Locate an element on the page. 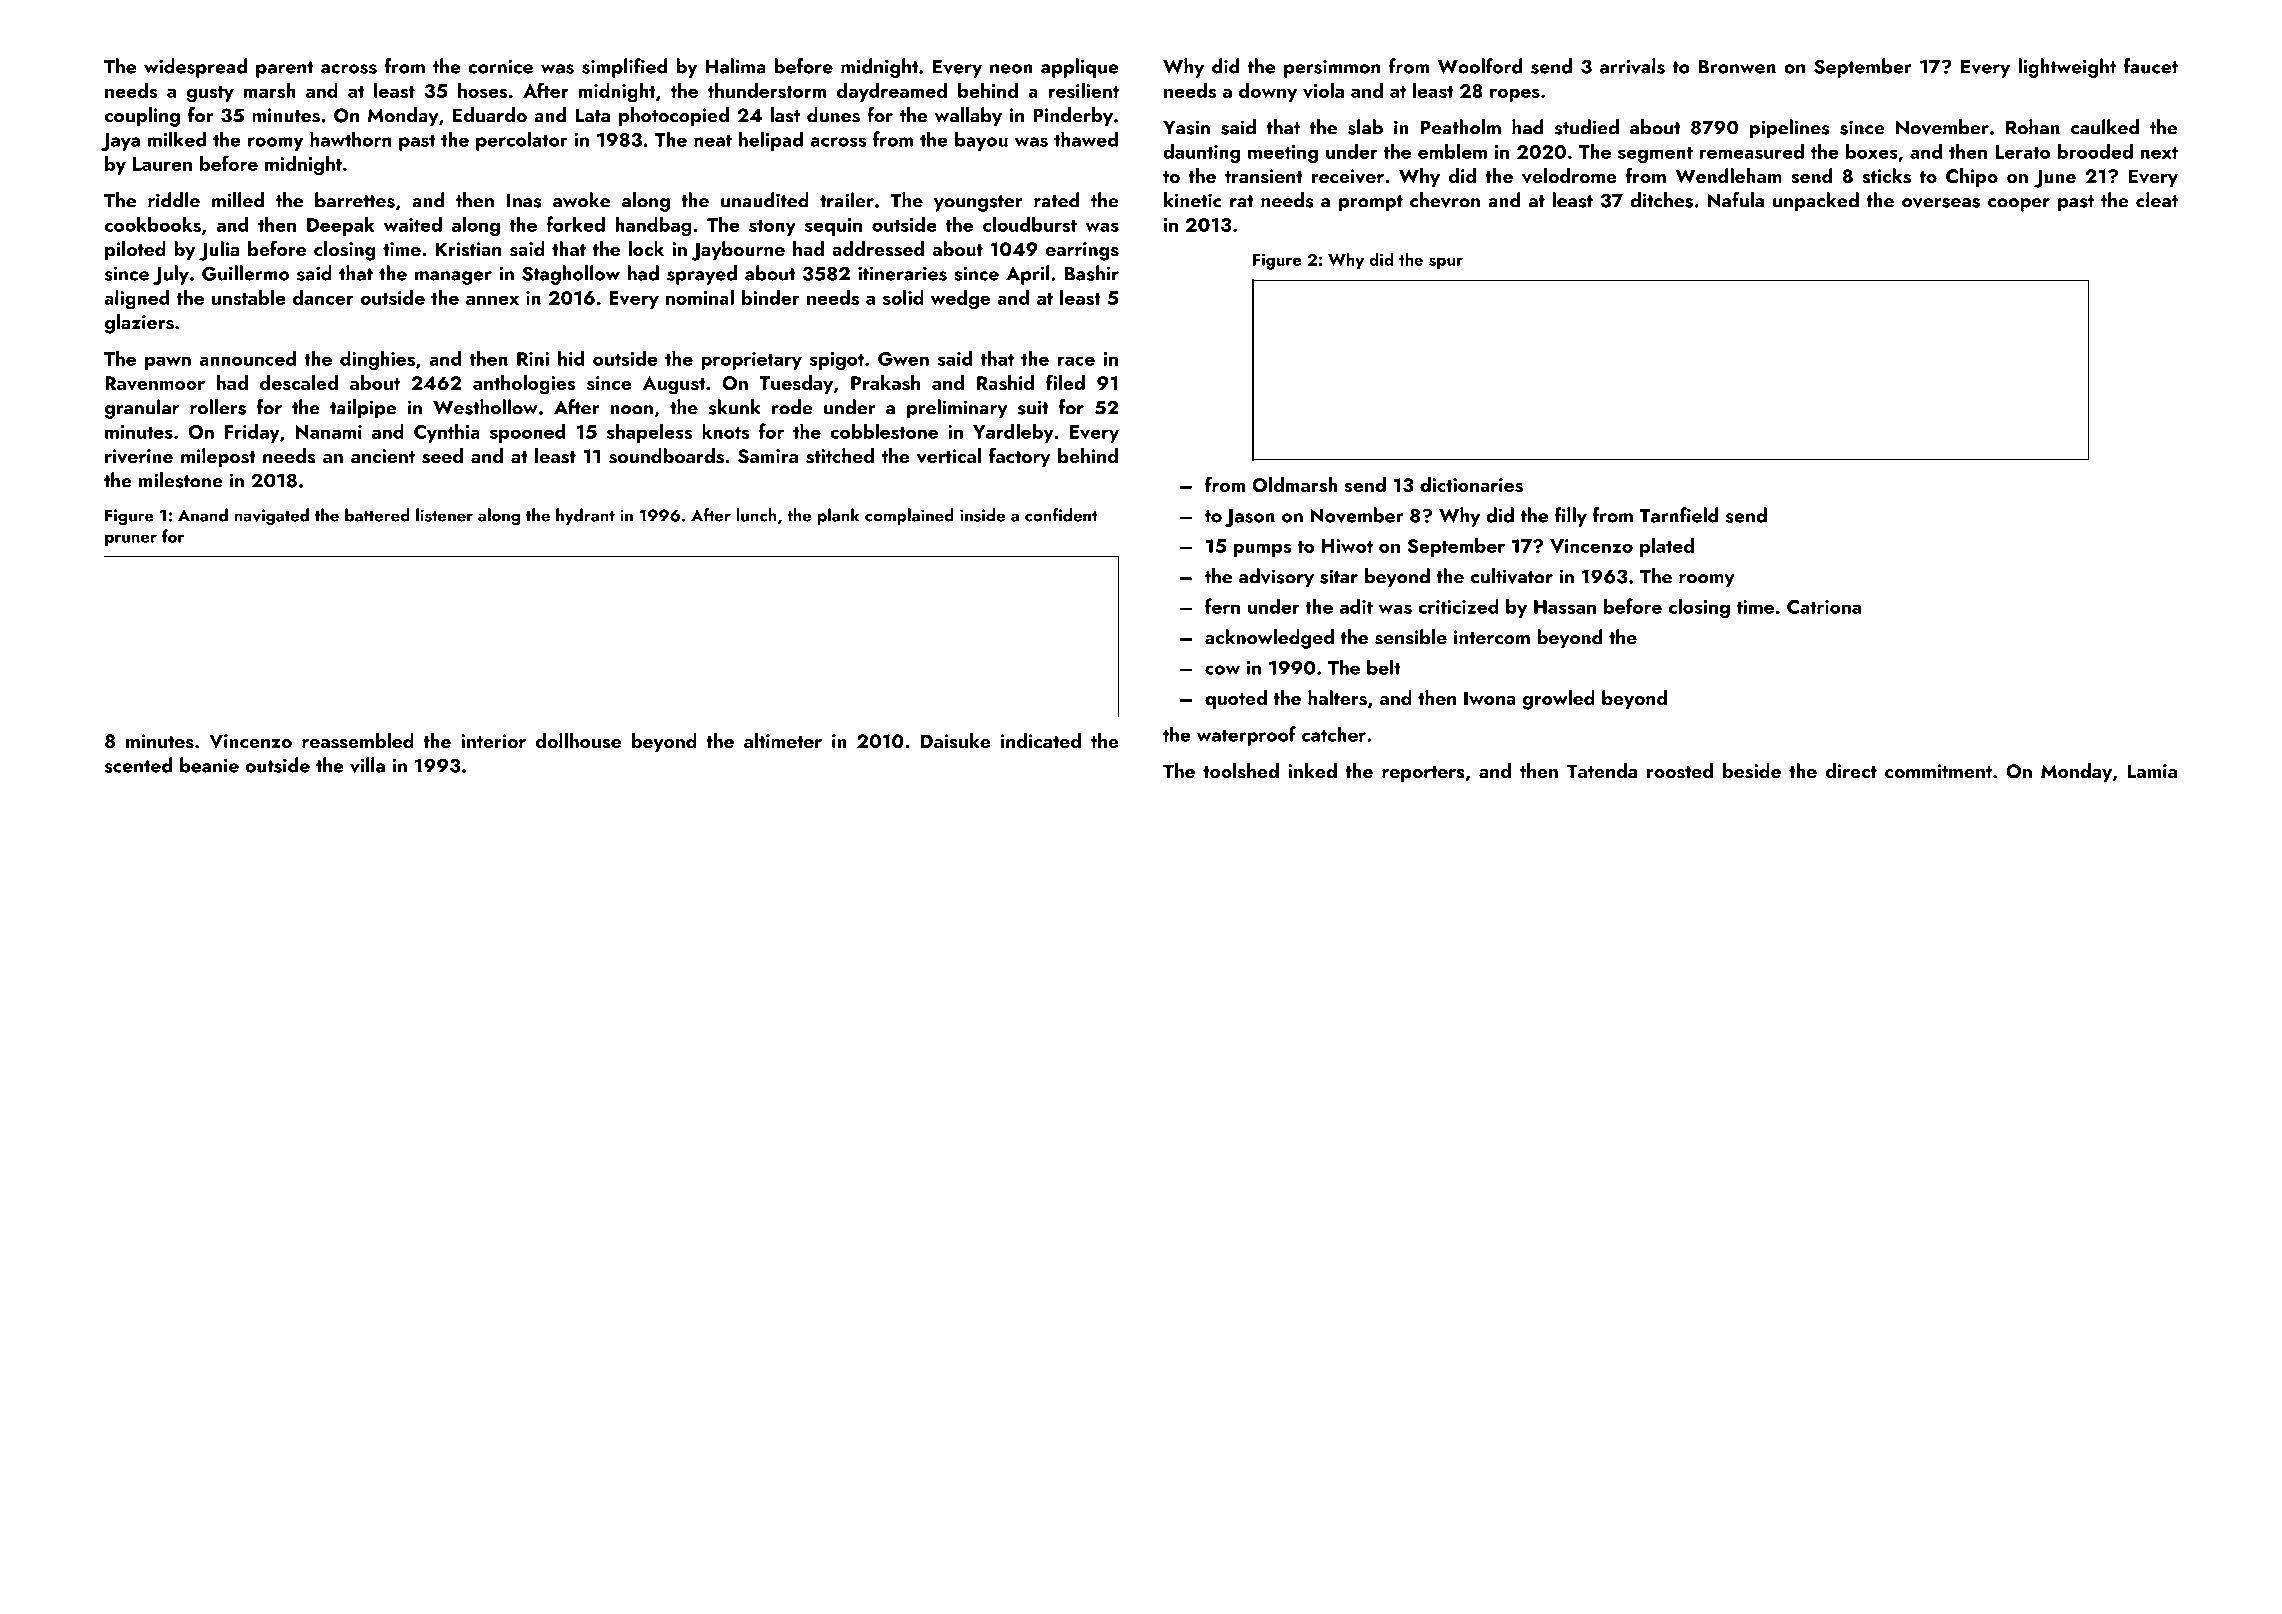 This document has width=2282, height=1614. Lauren is located at coordinates (162, 164).
